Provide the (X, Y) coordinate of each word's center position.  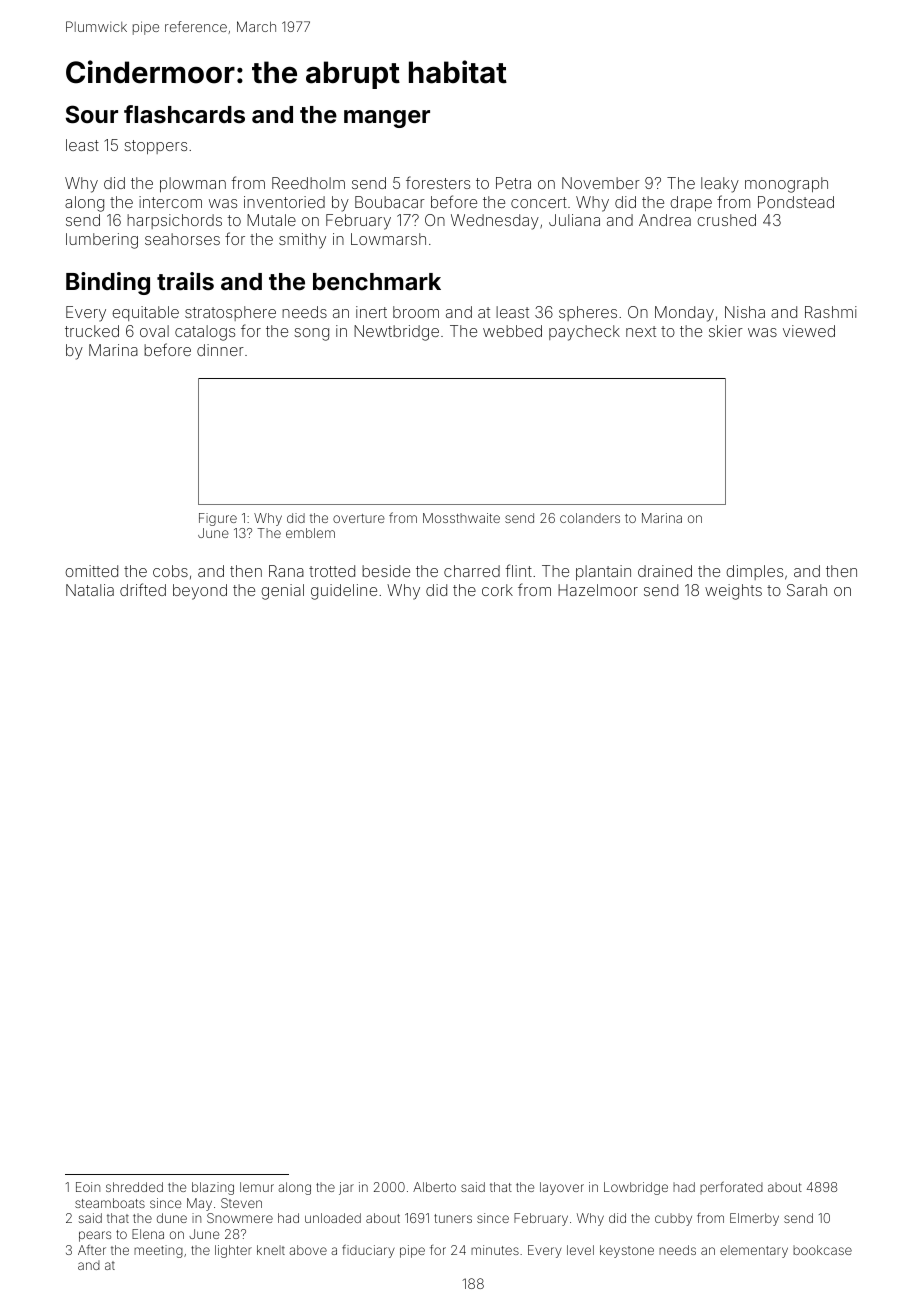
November (601, 183)
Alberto (434, 1187)
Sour (92, 114)
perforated (731, 1187)
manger (387, 119)
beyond (200, 592)
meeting (158, 1251)
